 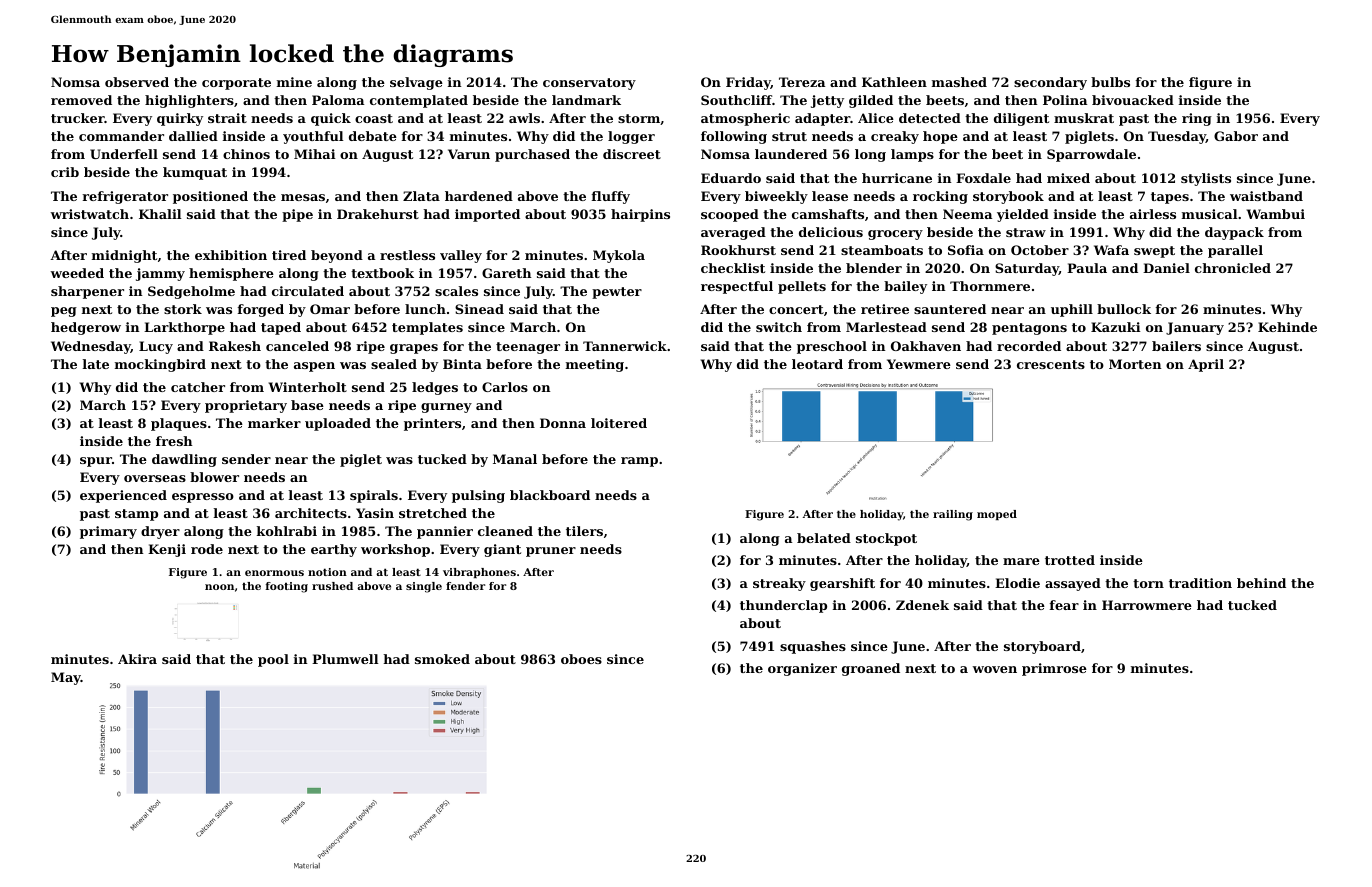 I want to click on workshop, so click(x=395, y=550).
